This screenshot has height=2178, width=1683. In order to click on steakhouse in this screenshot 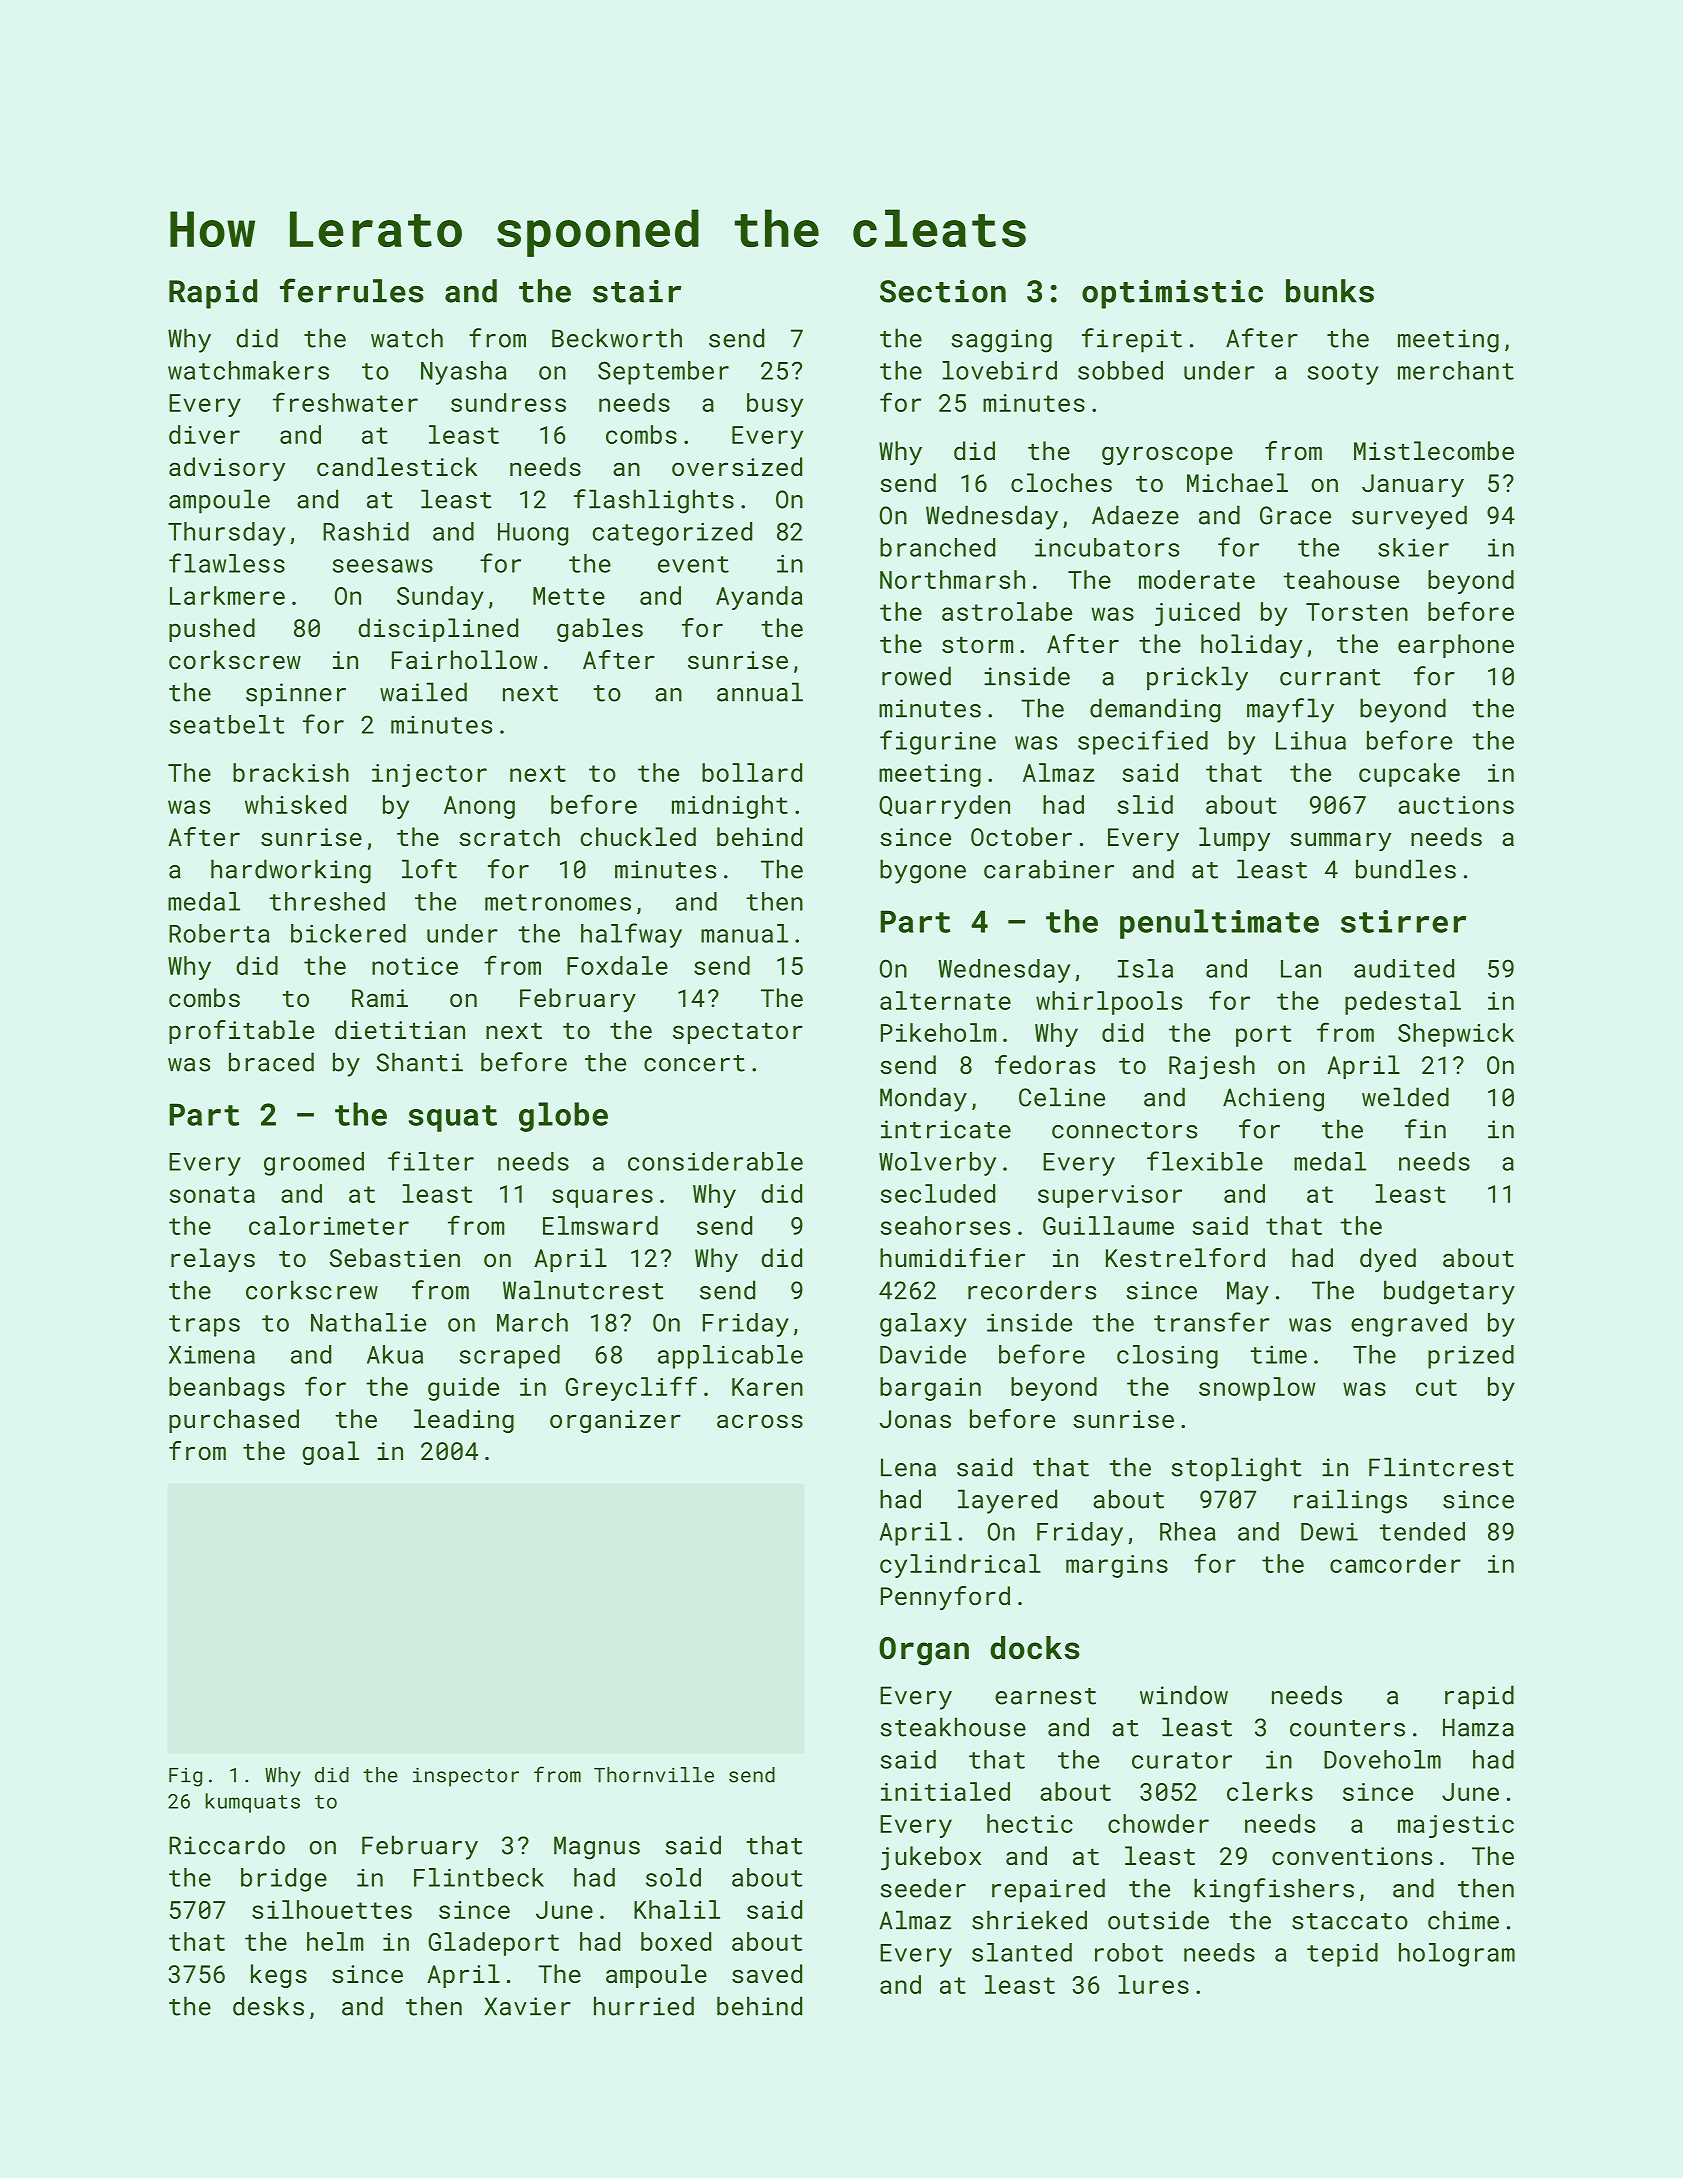, I will do `click(953, 1727)`.
